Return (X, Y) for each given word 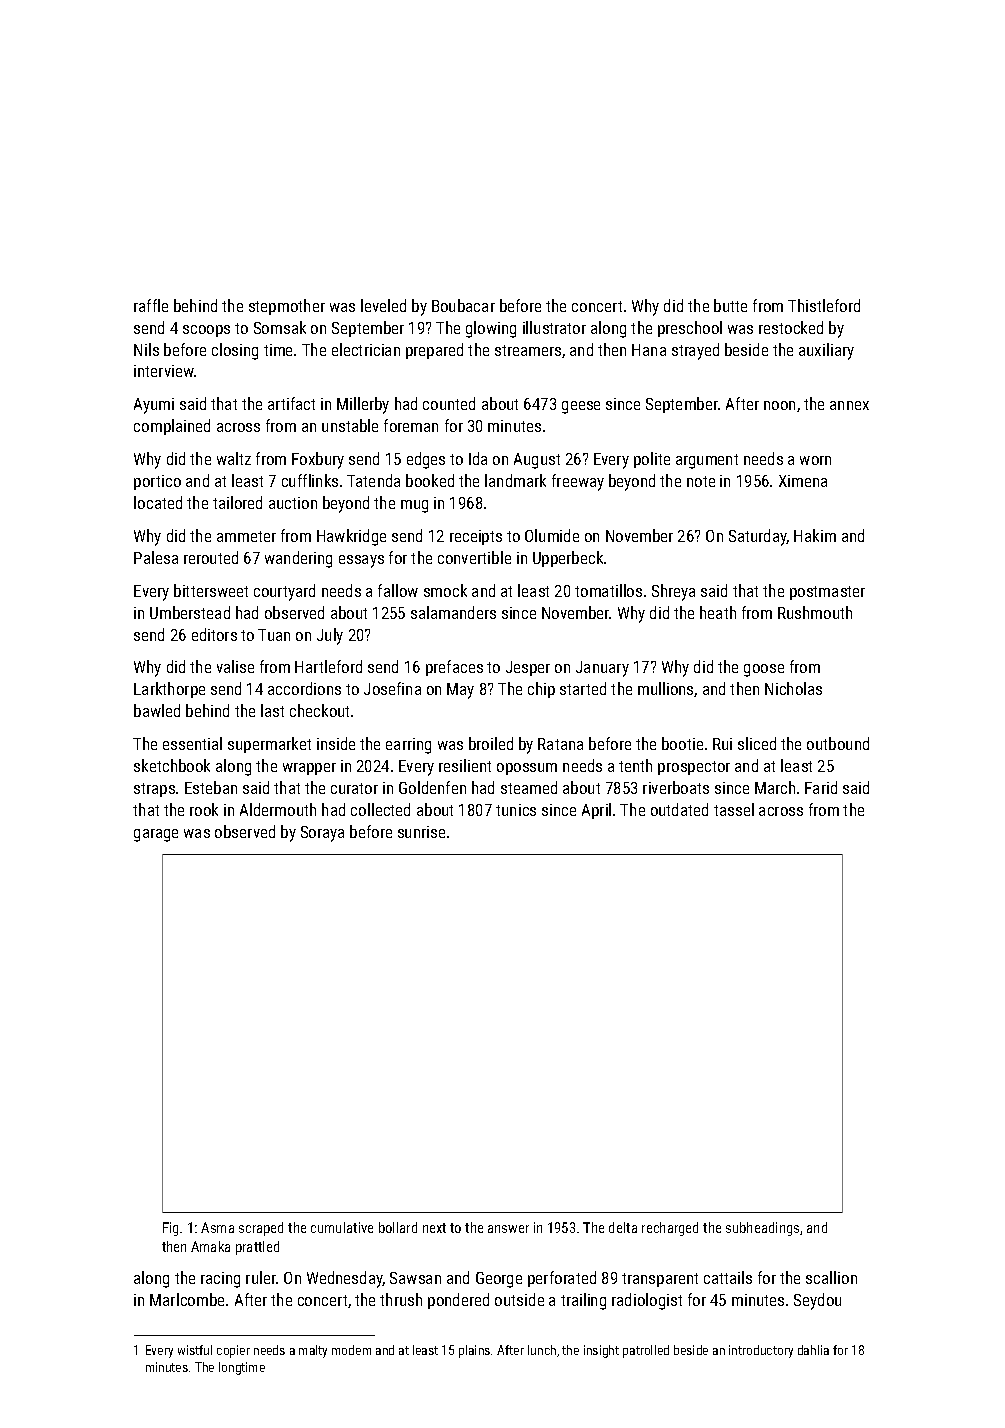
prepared (434, 351)
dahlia (813, 1350)
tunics (516, 810)
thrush (401, 1299)
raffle (151, 305)
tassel (734, 809)
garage (156, 835)
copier (233, 1351)
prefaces (454, 668)
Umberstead (190, 612)
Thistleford (824, 305)
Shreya (673, 592)
